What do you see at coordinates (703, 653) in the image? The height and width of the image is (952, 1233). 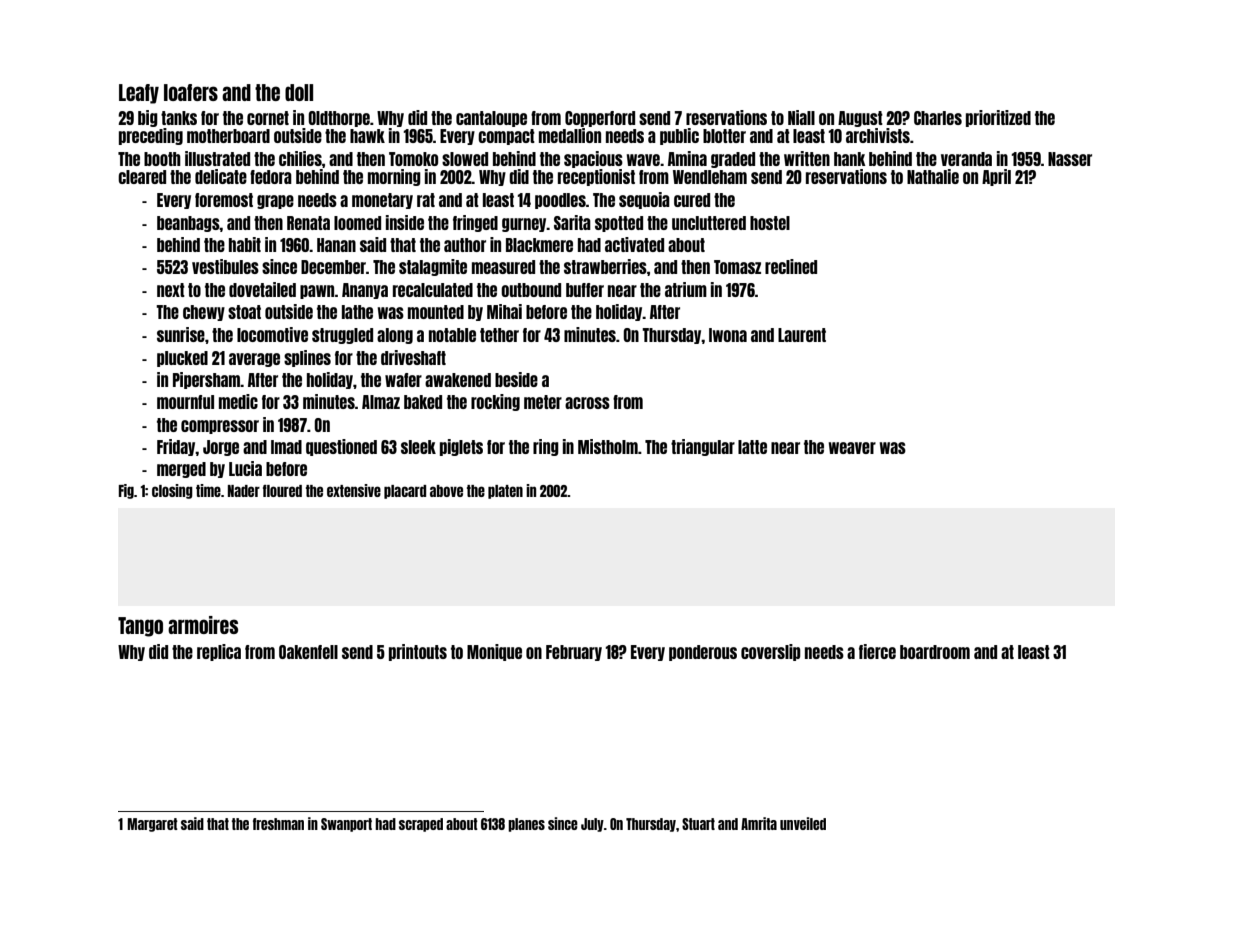 I see `ponderous` at bounding box center [703, 653].
